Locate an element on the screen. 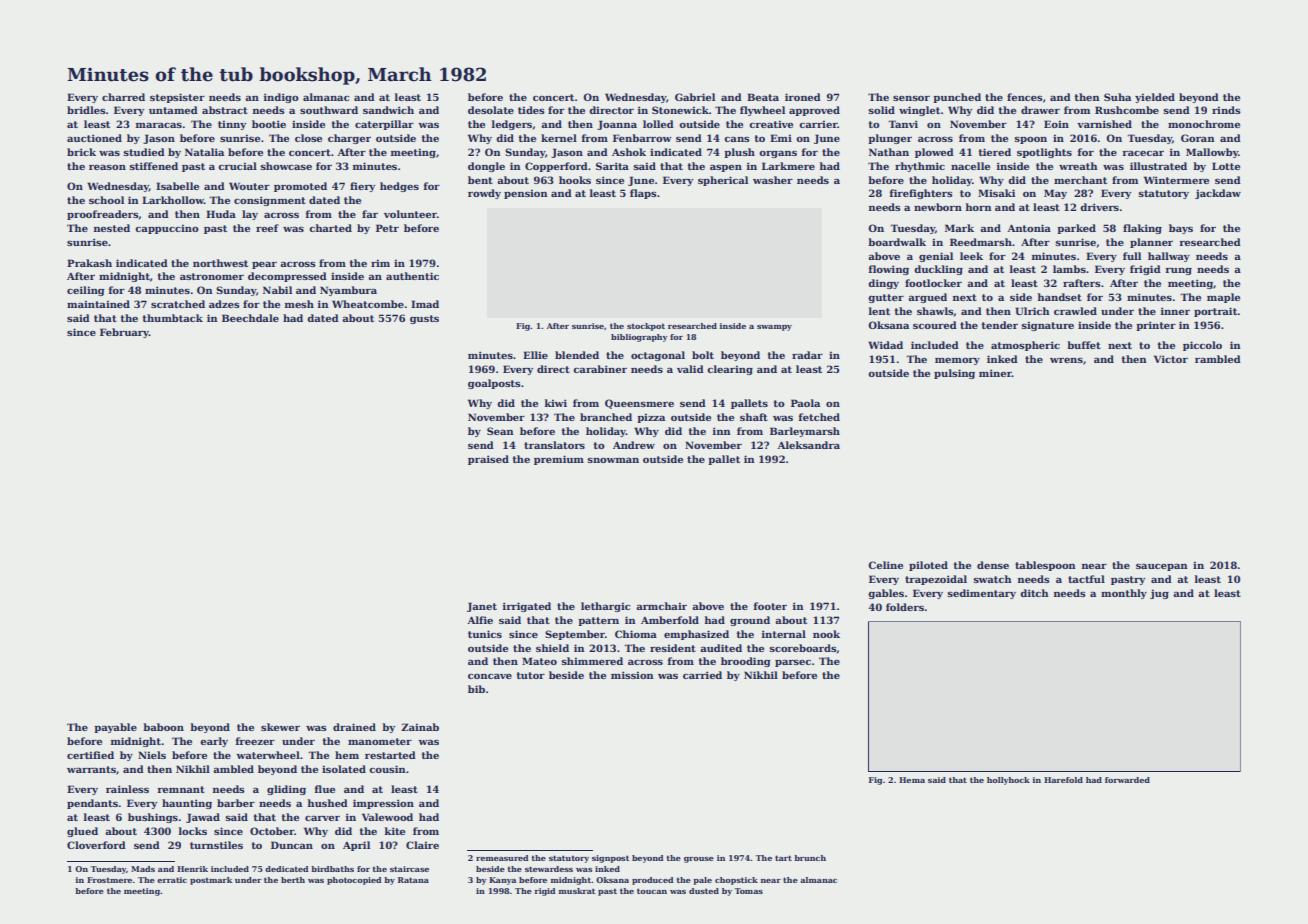 The image size is (1308, 924). tender is located at coordinates (1000, 325).
